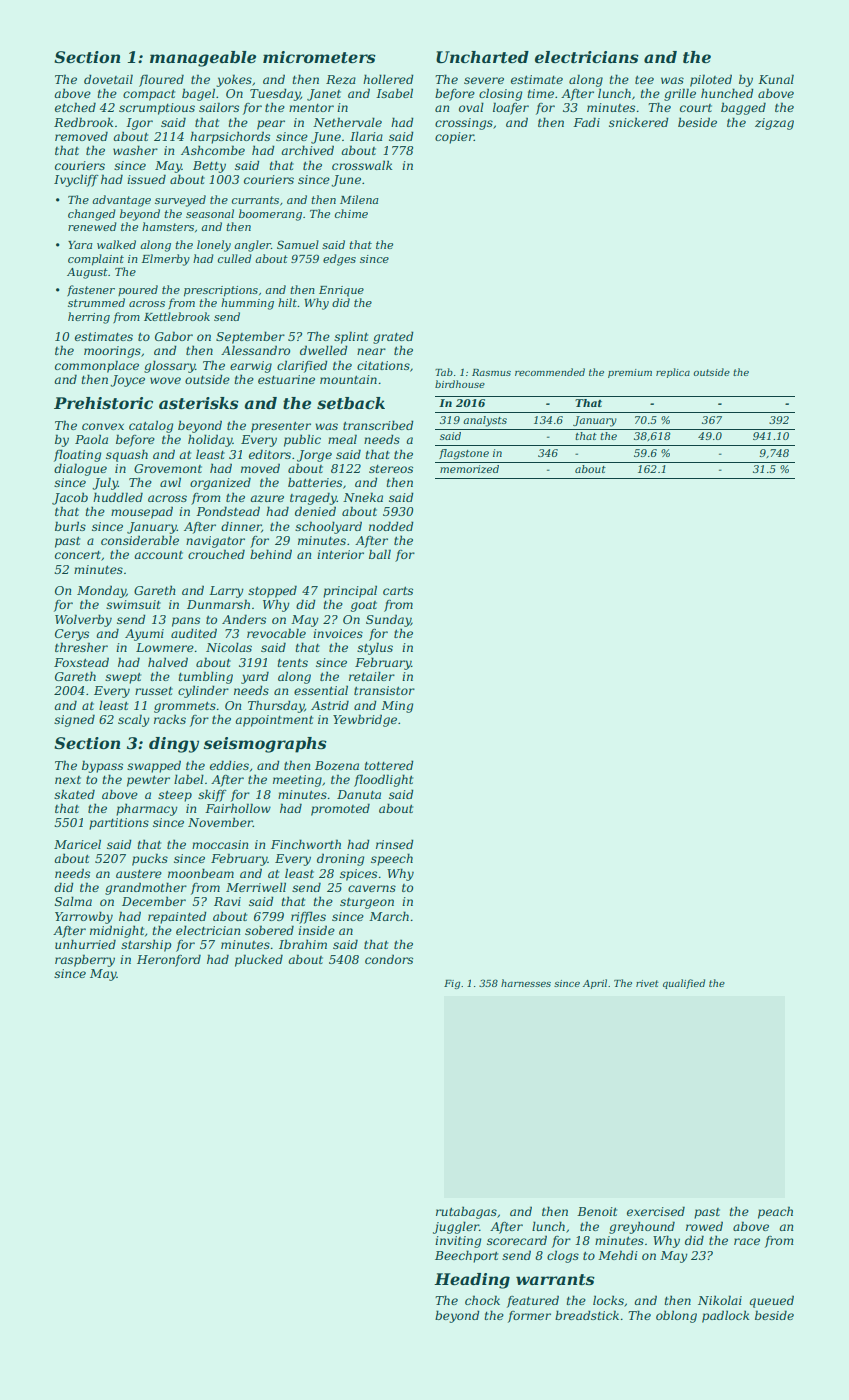 This image has width=849, height=1400. What do you see at coordinates (684, 984) in the image?
I see `qualified` at bounding box center [684, 984].
